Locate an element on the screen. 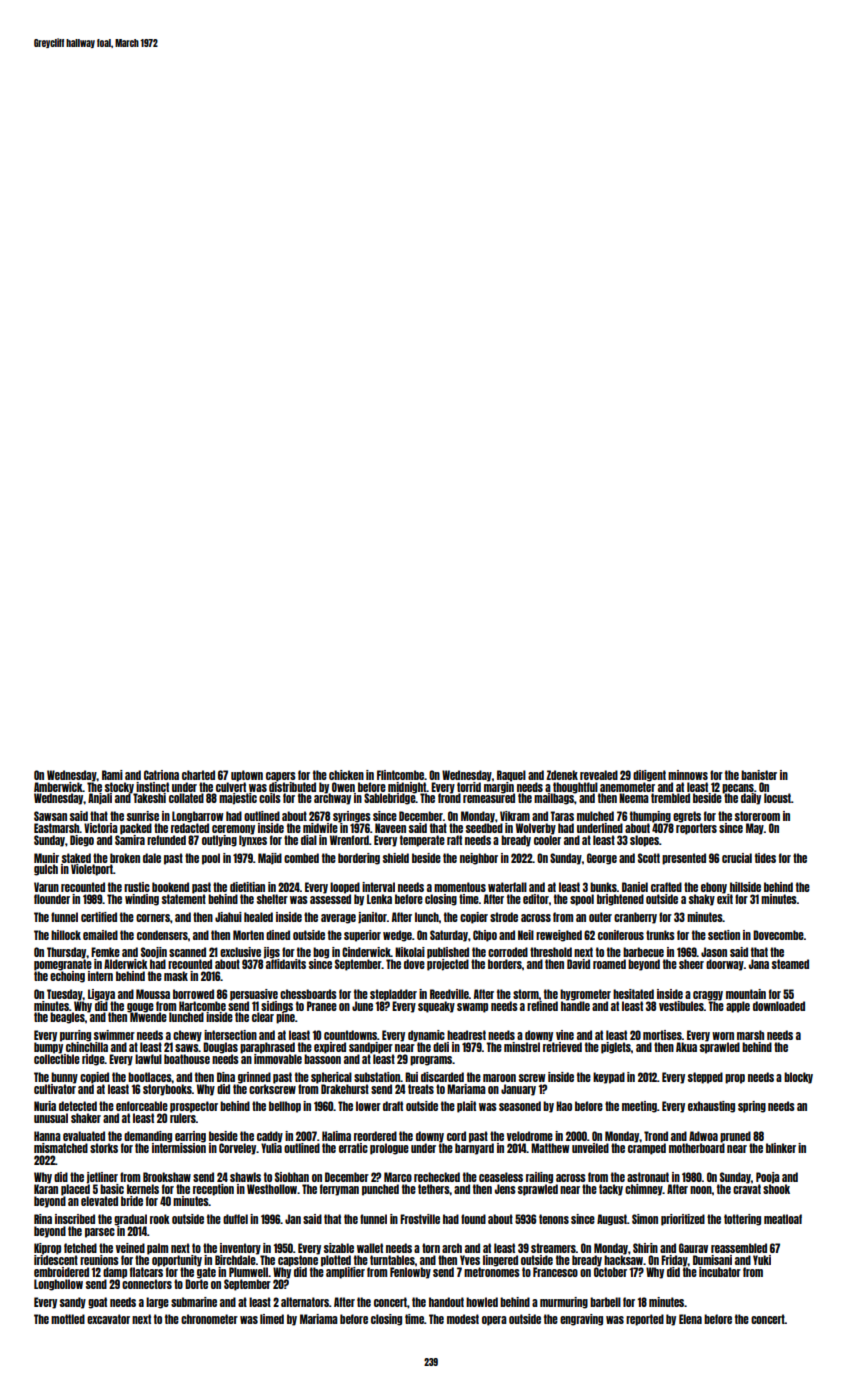  mountain is located at coordinates (746, 994).
